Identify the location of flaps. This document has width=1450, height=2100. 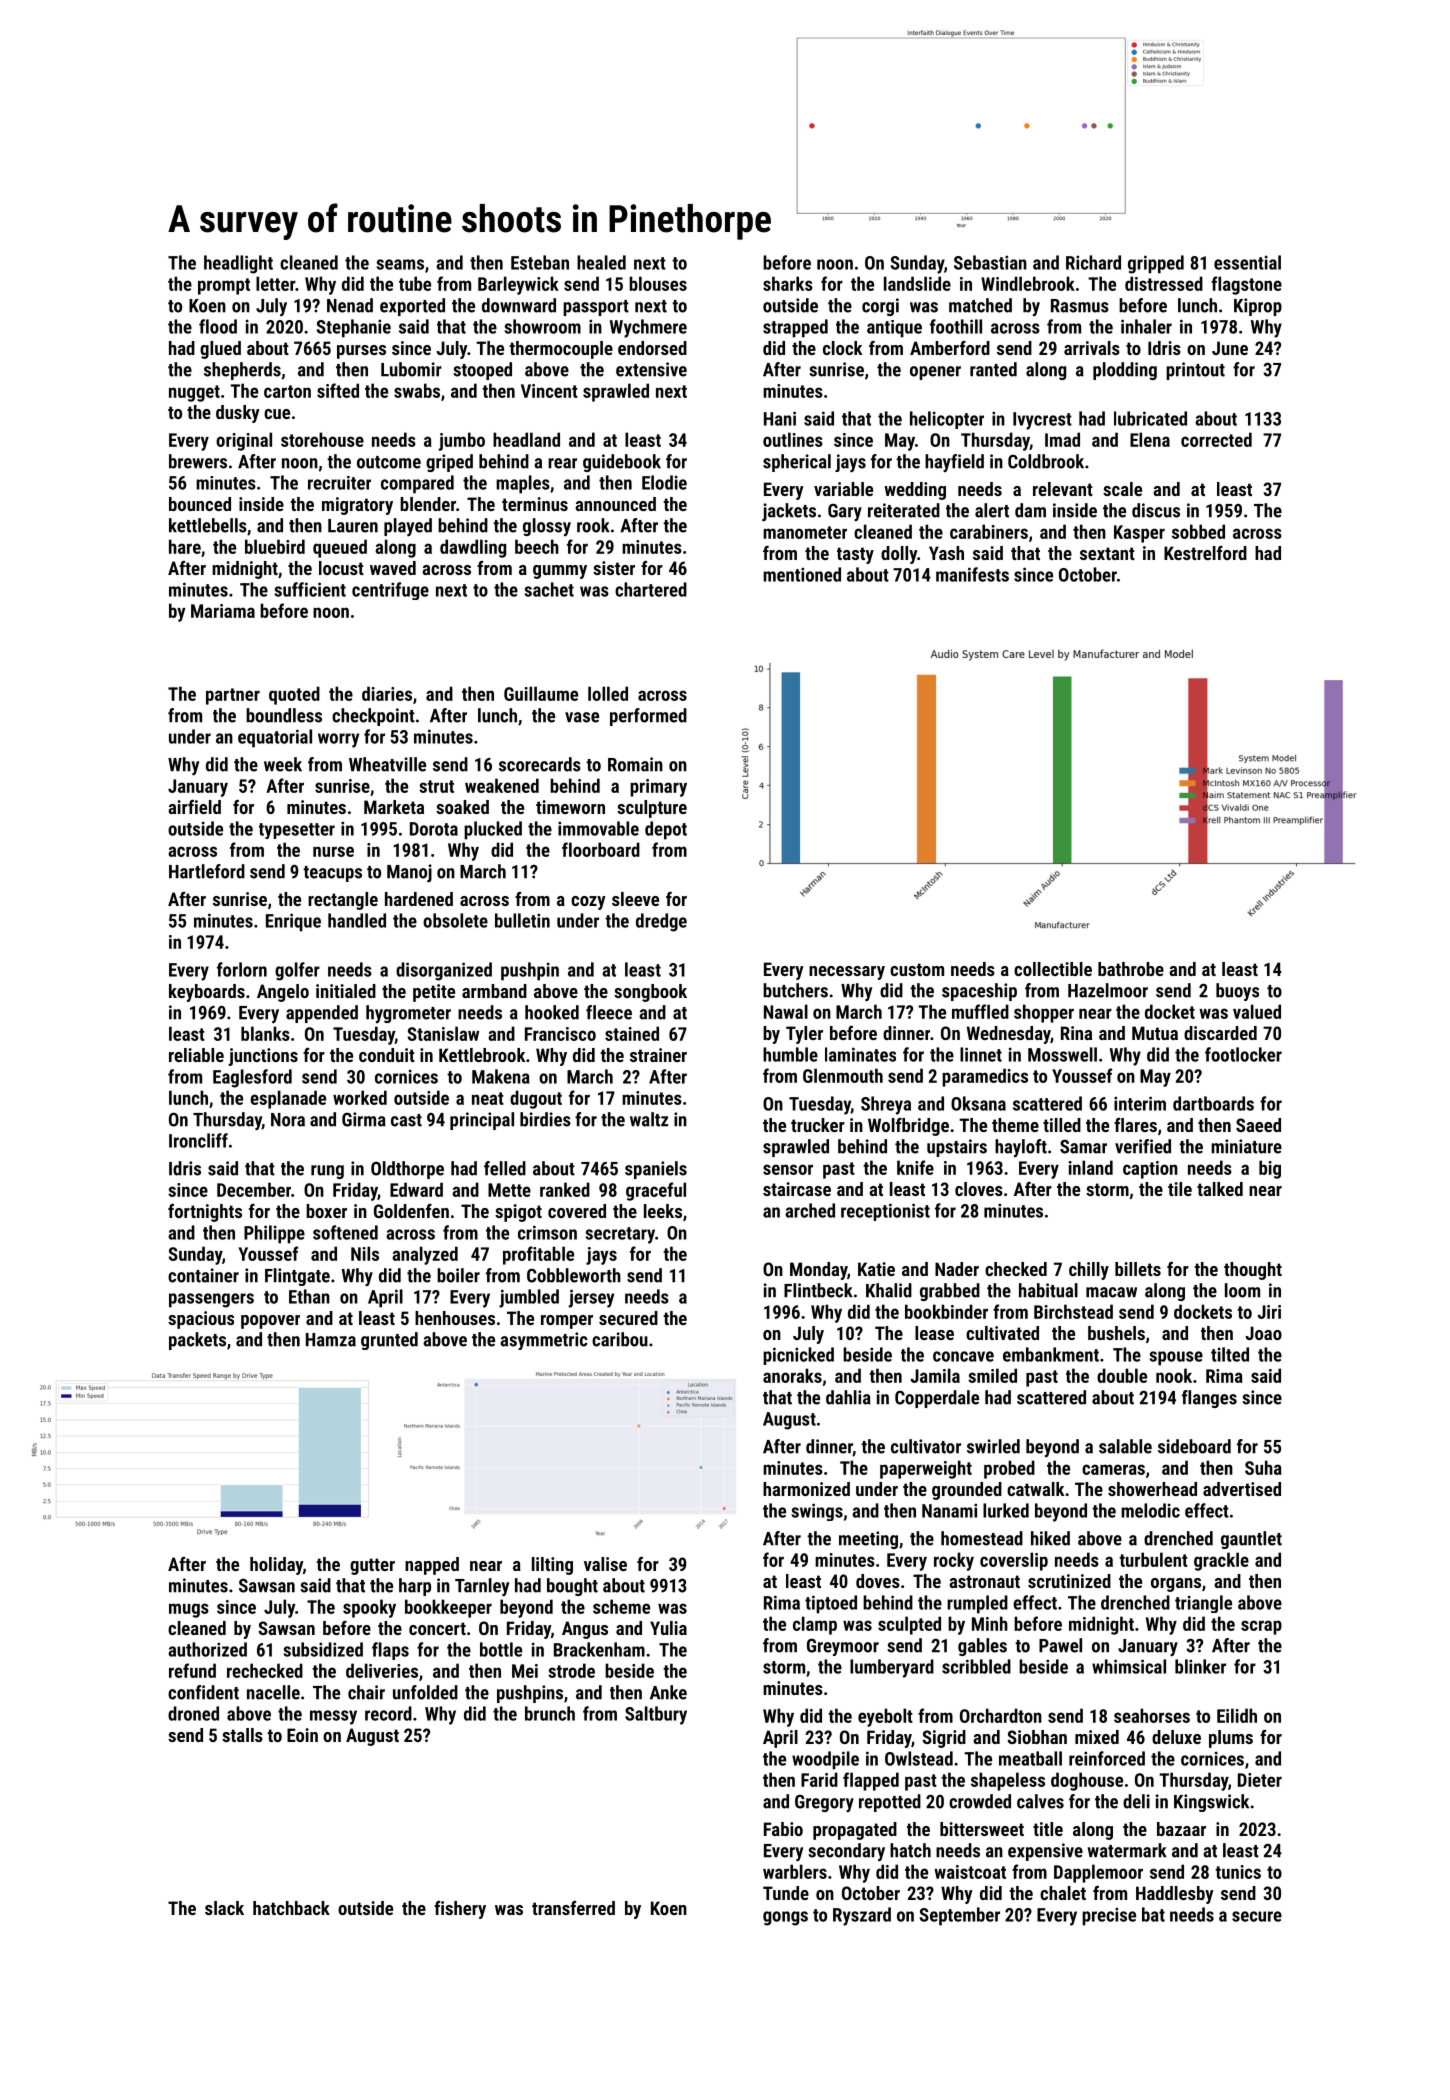
(390, 1651).
